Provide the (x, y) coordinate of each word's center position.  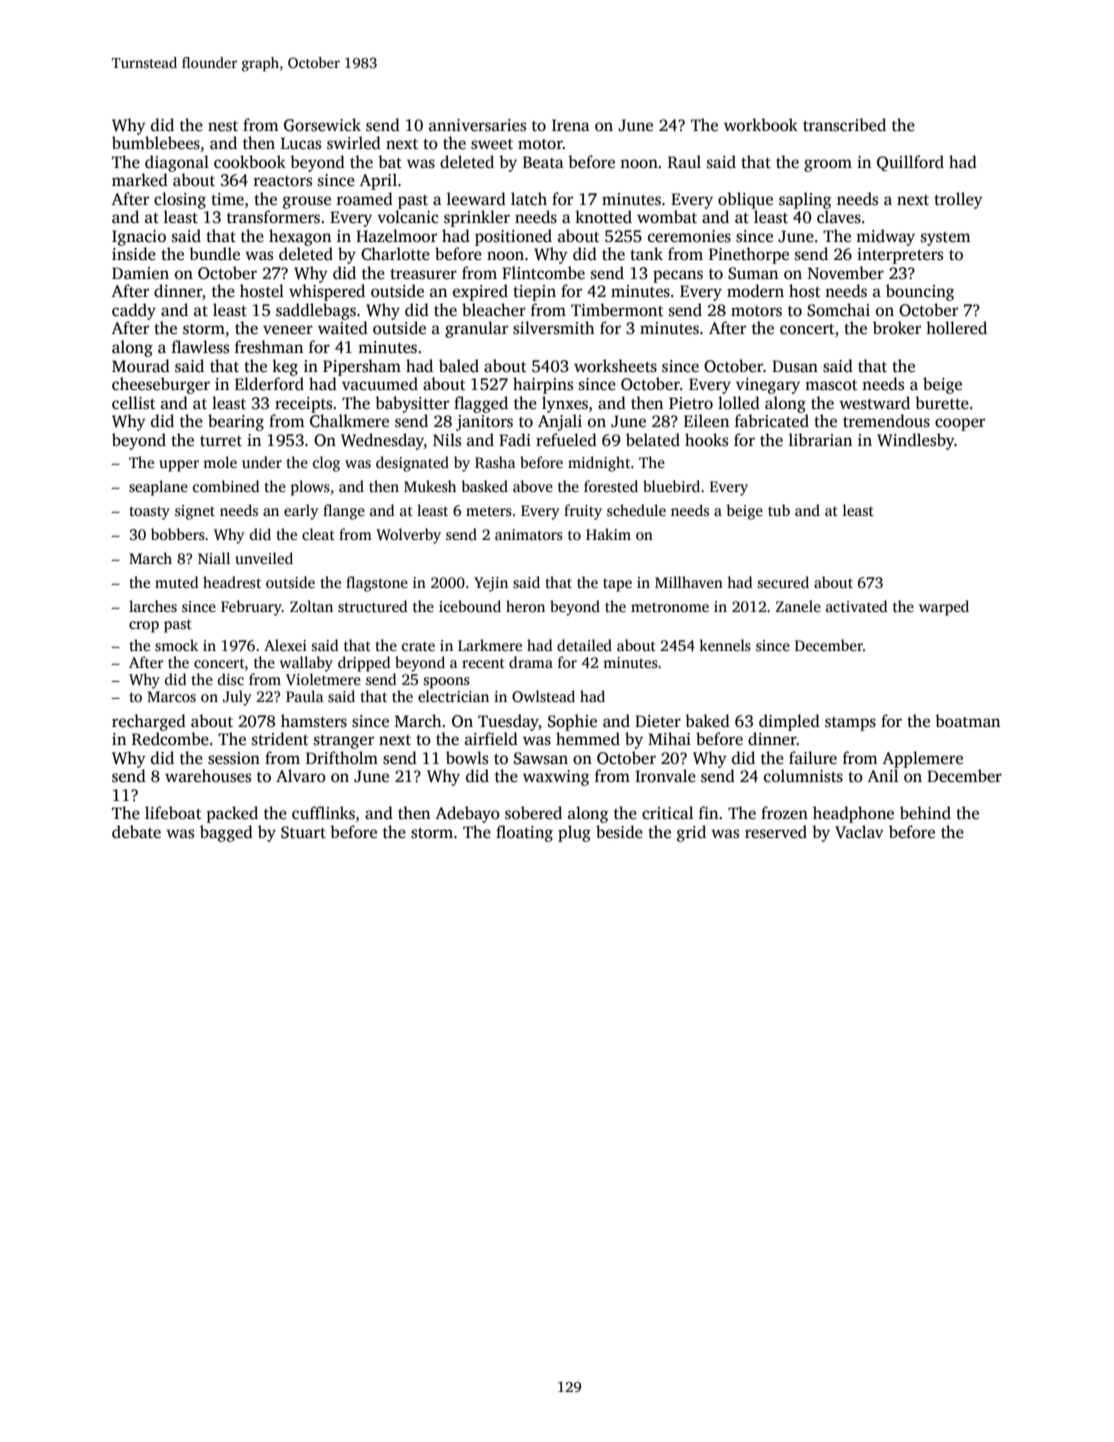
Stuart (303, 832)
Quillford (910, 163)
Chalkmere (349, 421)
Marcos (171, 696)
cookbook (250, 162)
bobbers (178, 534)
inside (134, 254)
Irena (571, 125)
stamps (850, 724)
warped (944, 608)
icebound (470, 606)
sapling (805, 200)
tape (617, 585)
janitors (484, 423)
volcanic (408, 217)
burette (942, 403)
